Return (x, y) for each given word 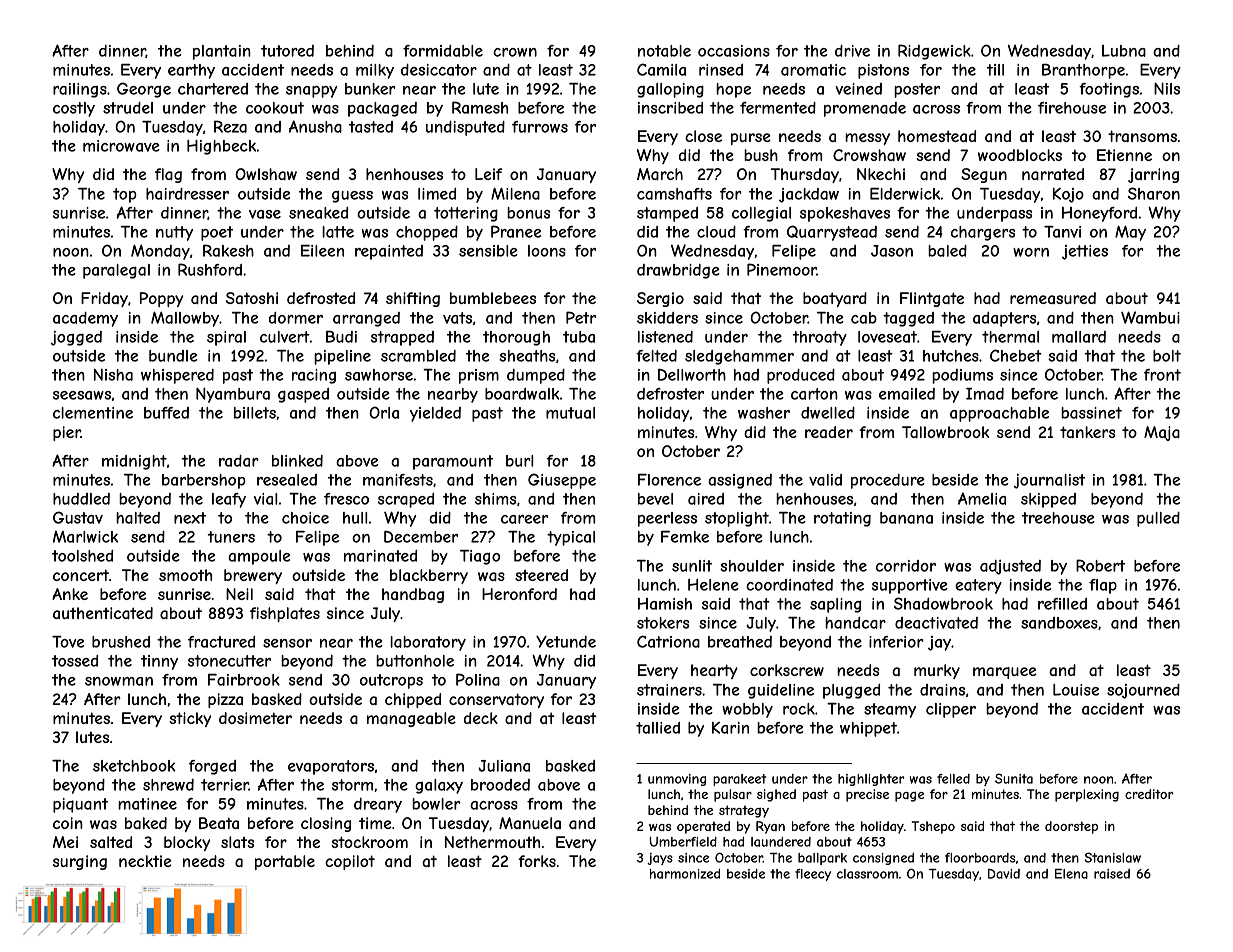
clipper (951, 710)
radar (239, 461)
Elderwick (905, 194)
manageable (411, 719)
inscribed (670, 108)
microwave (121, 146)
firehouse (1072, 108)
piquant (80, 805)
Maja (1162, 433)
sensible (488, 251)
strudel (128, 108)
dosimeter (255, 718)
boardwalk (522, 394)
